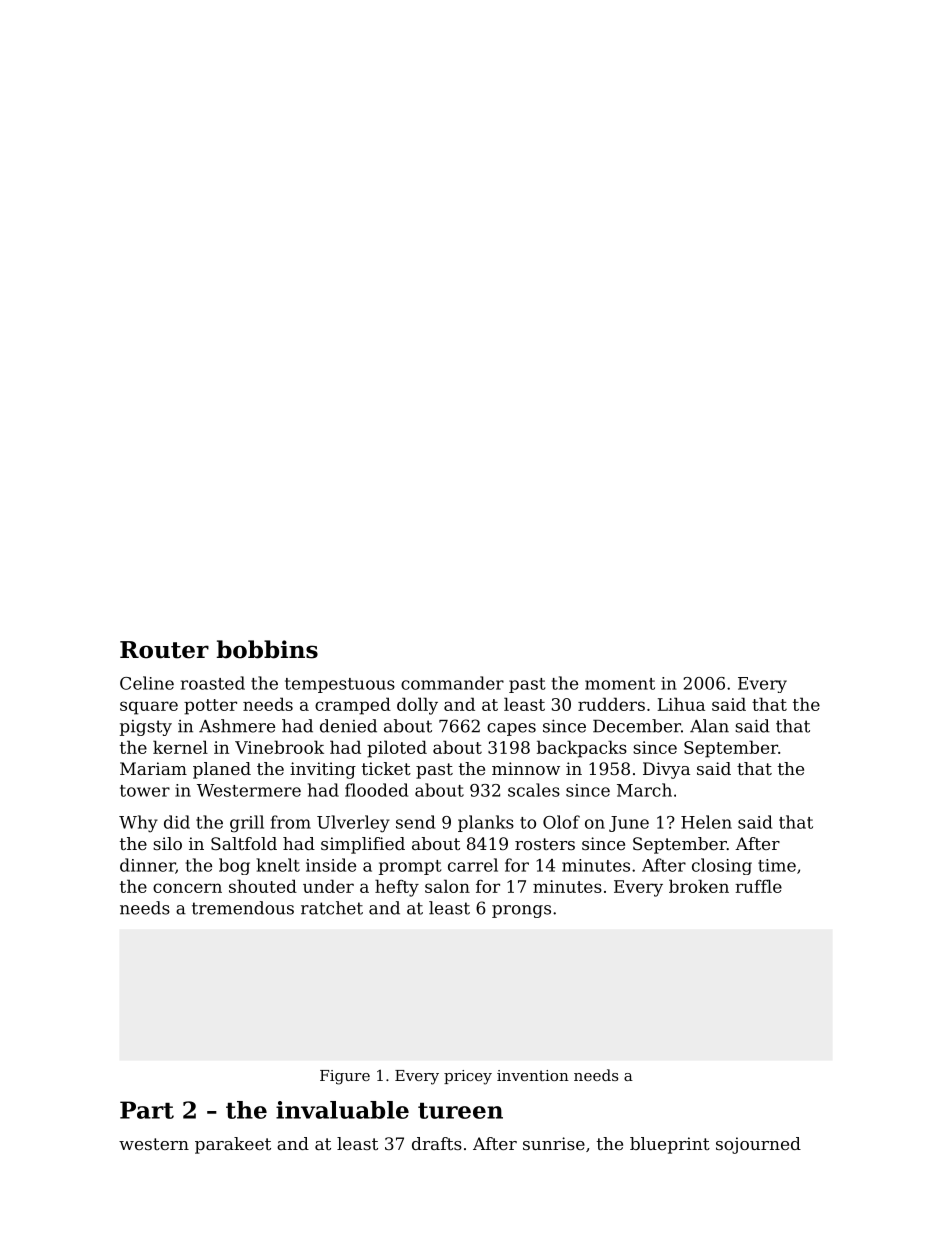 This screenshot has height=1233, width=952. Describe the element at coordinates (147, 1110) in the screenshot. I see `Part` at that location.
